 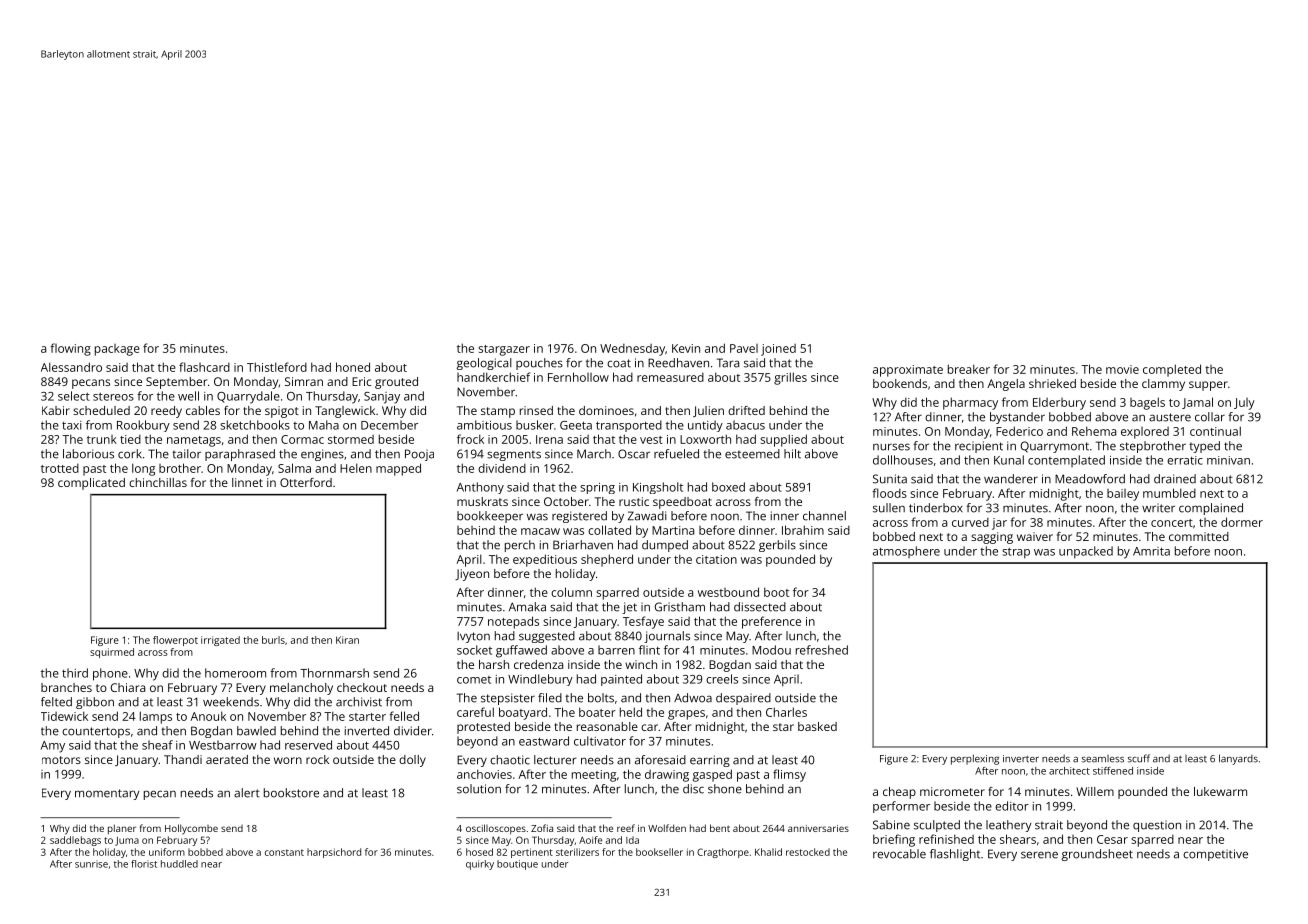 What do you see at coordinates (1059, 403) in the screenshot?
I see `Elderbury` at bounding box center [1059, 403].
